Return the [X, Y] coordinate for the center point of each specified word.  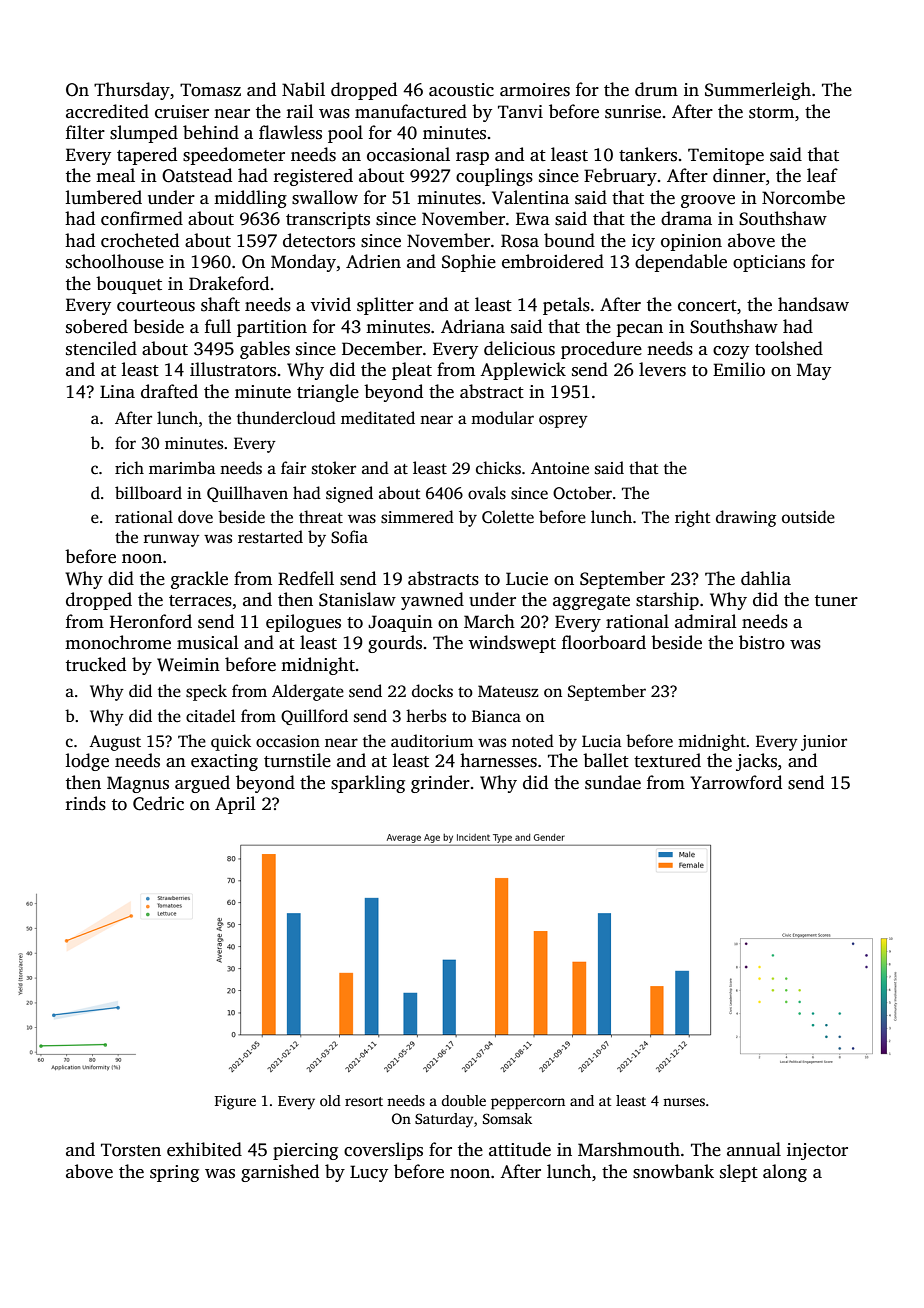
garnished [280, 1173]
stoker [334, 468]
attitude [520, 1149]
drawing [746, 518]
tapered [147, 156]
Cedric [158, 803]
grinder [440, 784]
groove [708, 201]
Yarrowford [736, 782]
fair [293, 467]
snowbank [673, 1171]
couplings [494, 177]
